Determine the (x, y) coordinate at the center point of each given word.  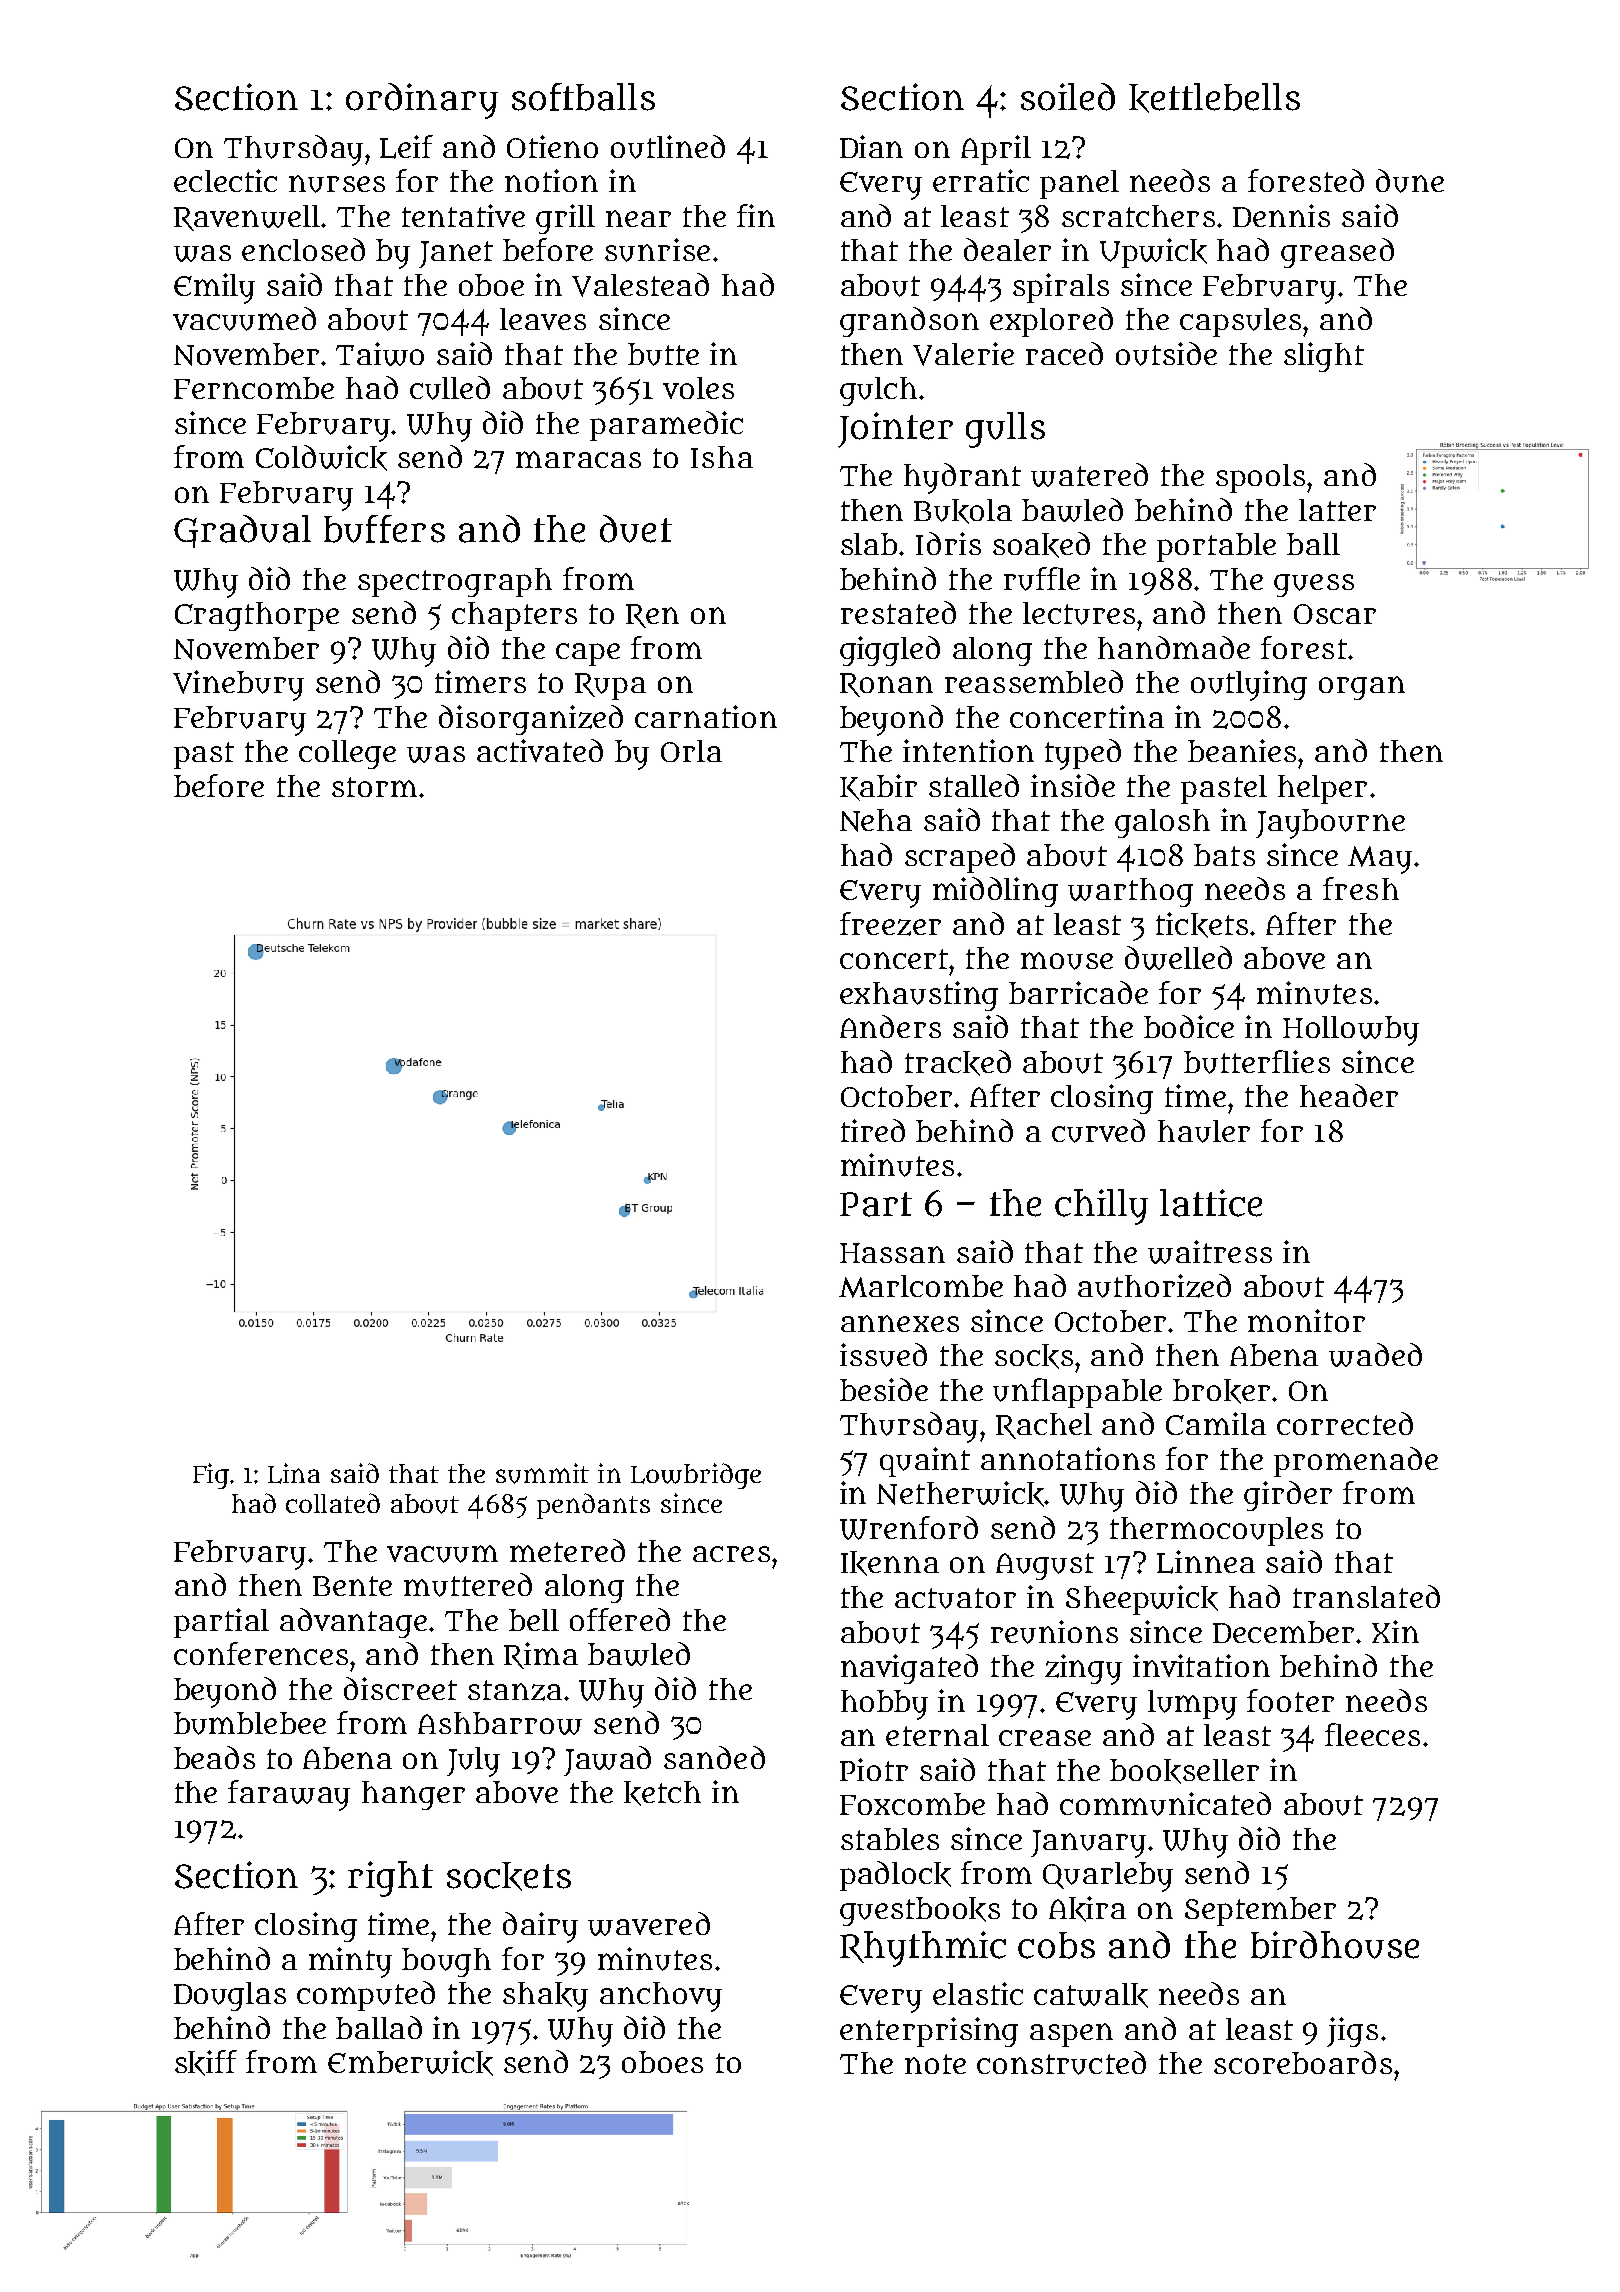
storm (374, 787)
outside (1166, 354)
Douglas (230, 1996)
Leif (406, 147)
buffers (384, 529)
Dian (871, 146)
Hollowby (1351, 1031)
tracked (958, 1063)
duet (636, 529)
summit (542, 1473)
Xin (1395, 1631)
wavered (649, 1924)
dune (1410, 181)
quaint (925, 1462)
